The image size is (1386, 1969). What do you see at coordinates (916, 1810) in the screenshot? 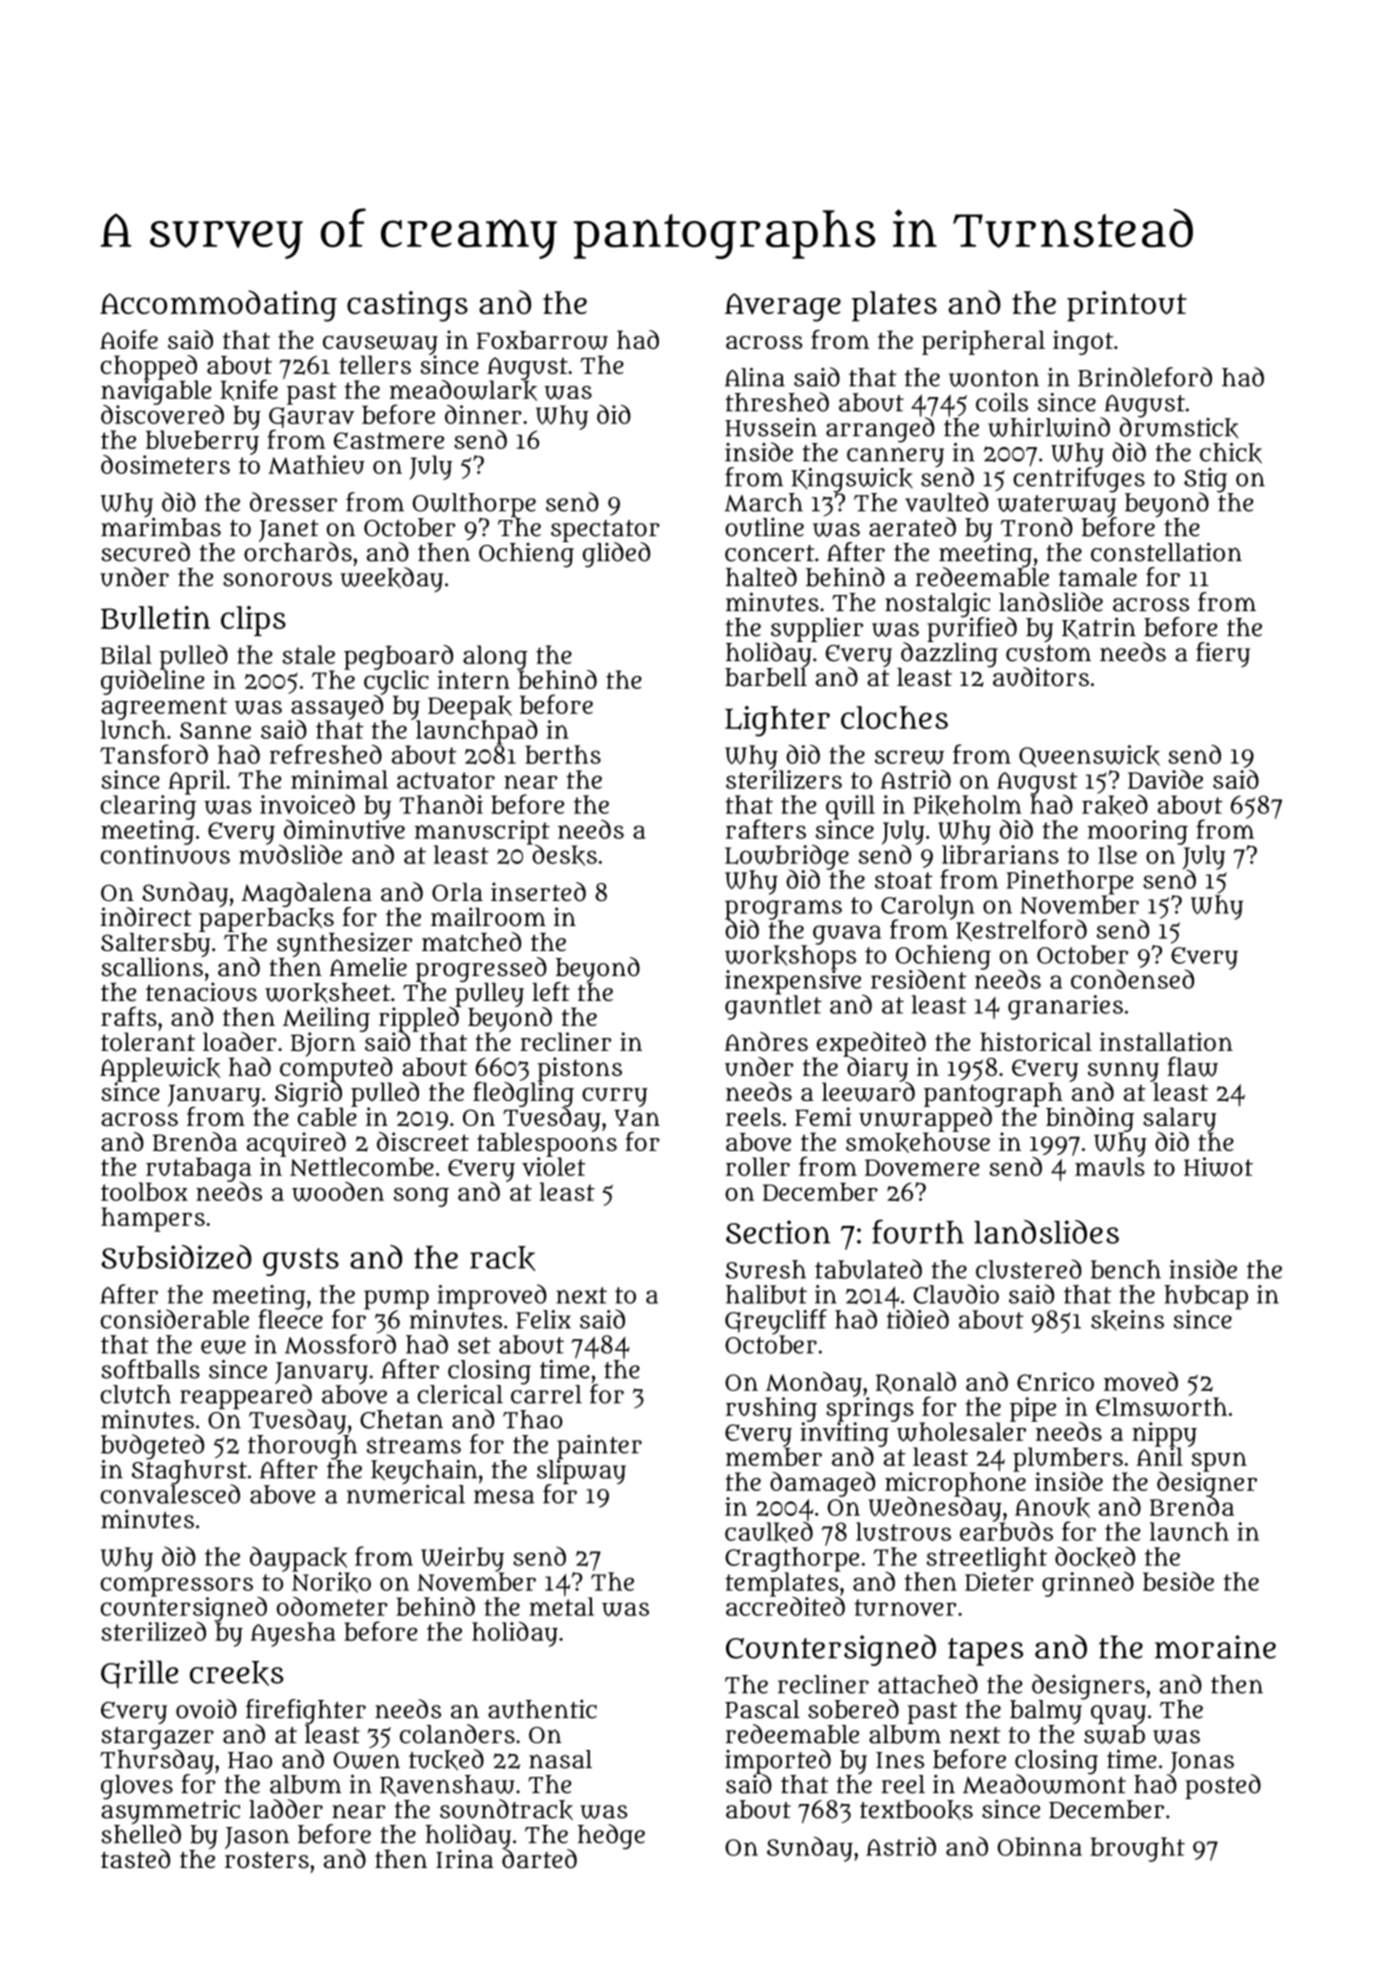
I see `textbooks` at bounding box center [916, 1810].
